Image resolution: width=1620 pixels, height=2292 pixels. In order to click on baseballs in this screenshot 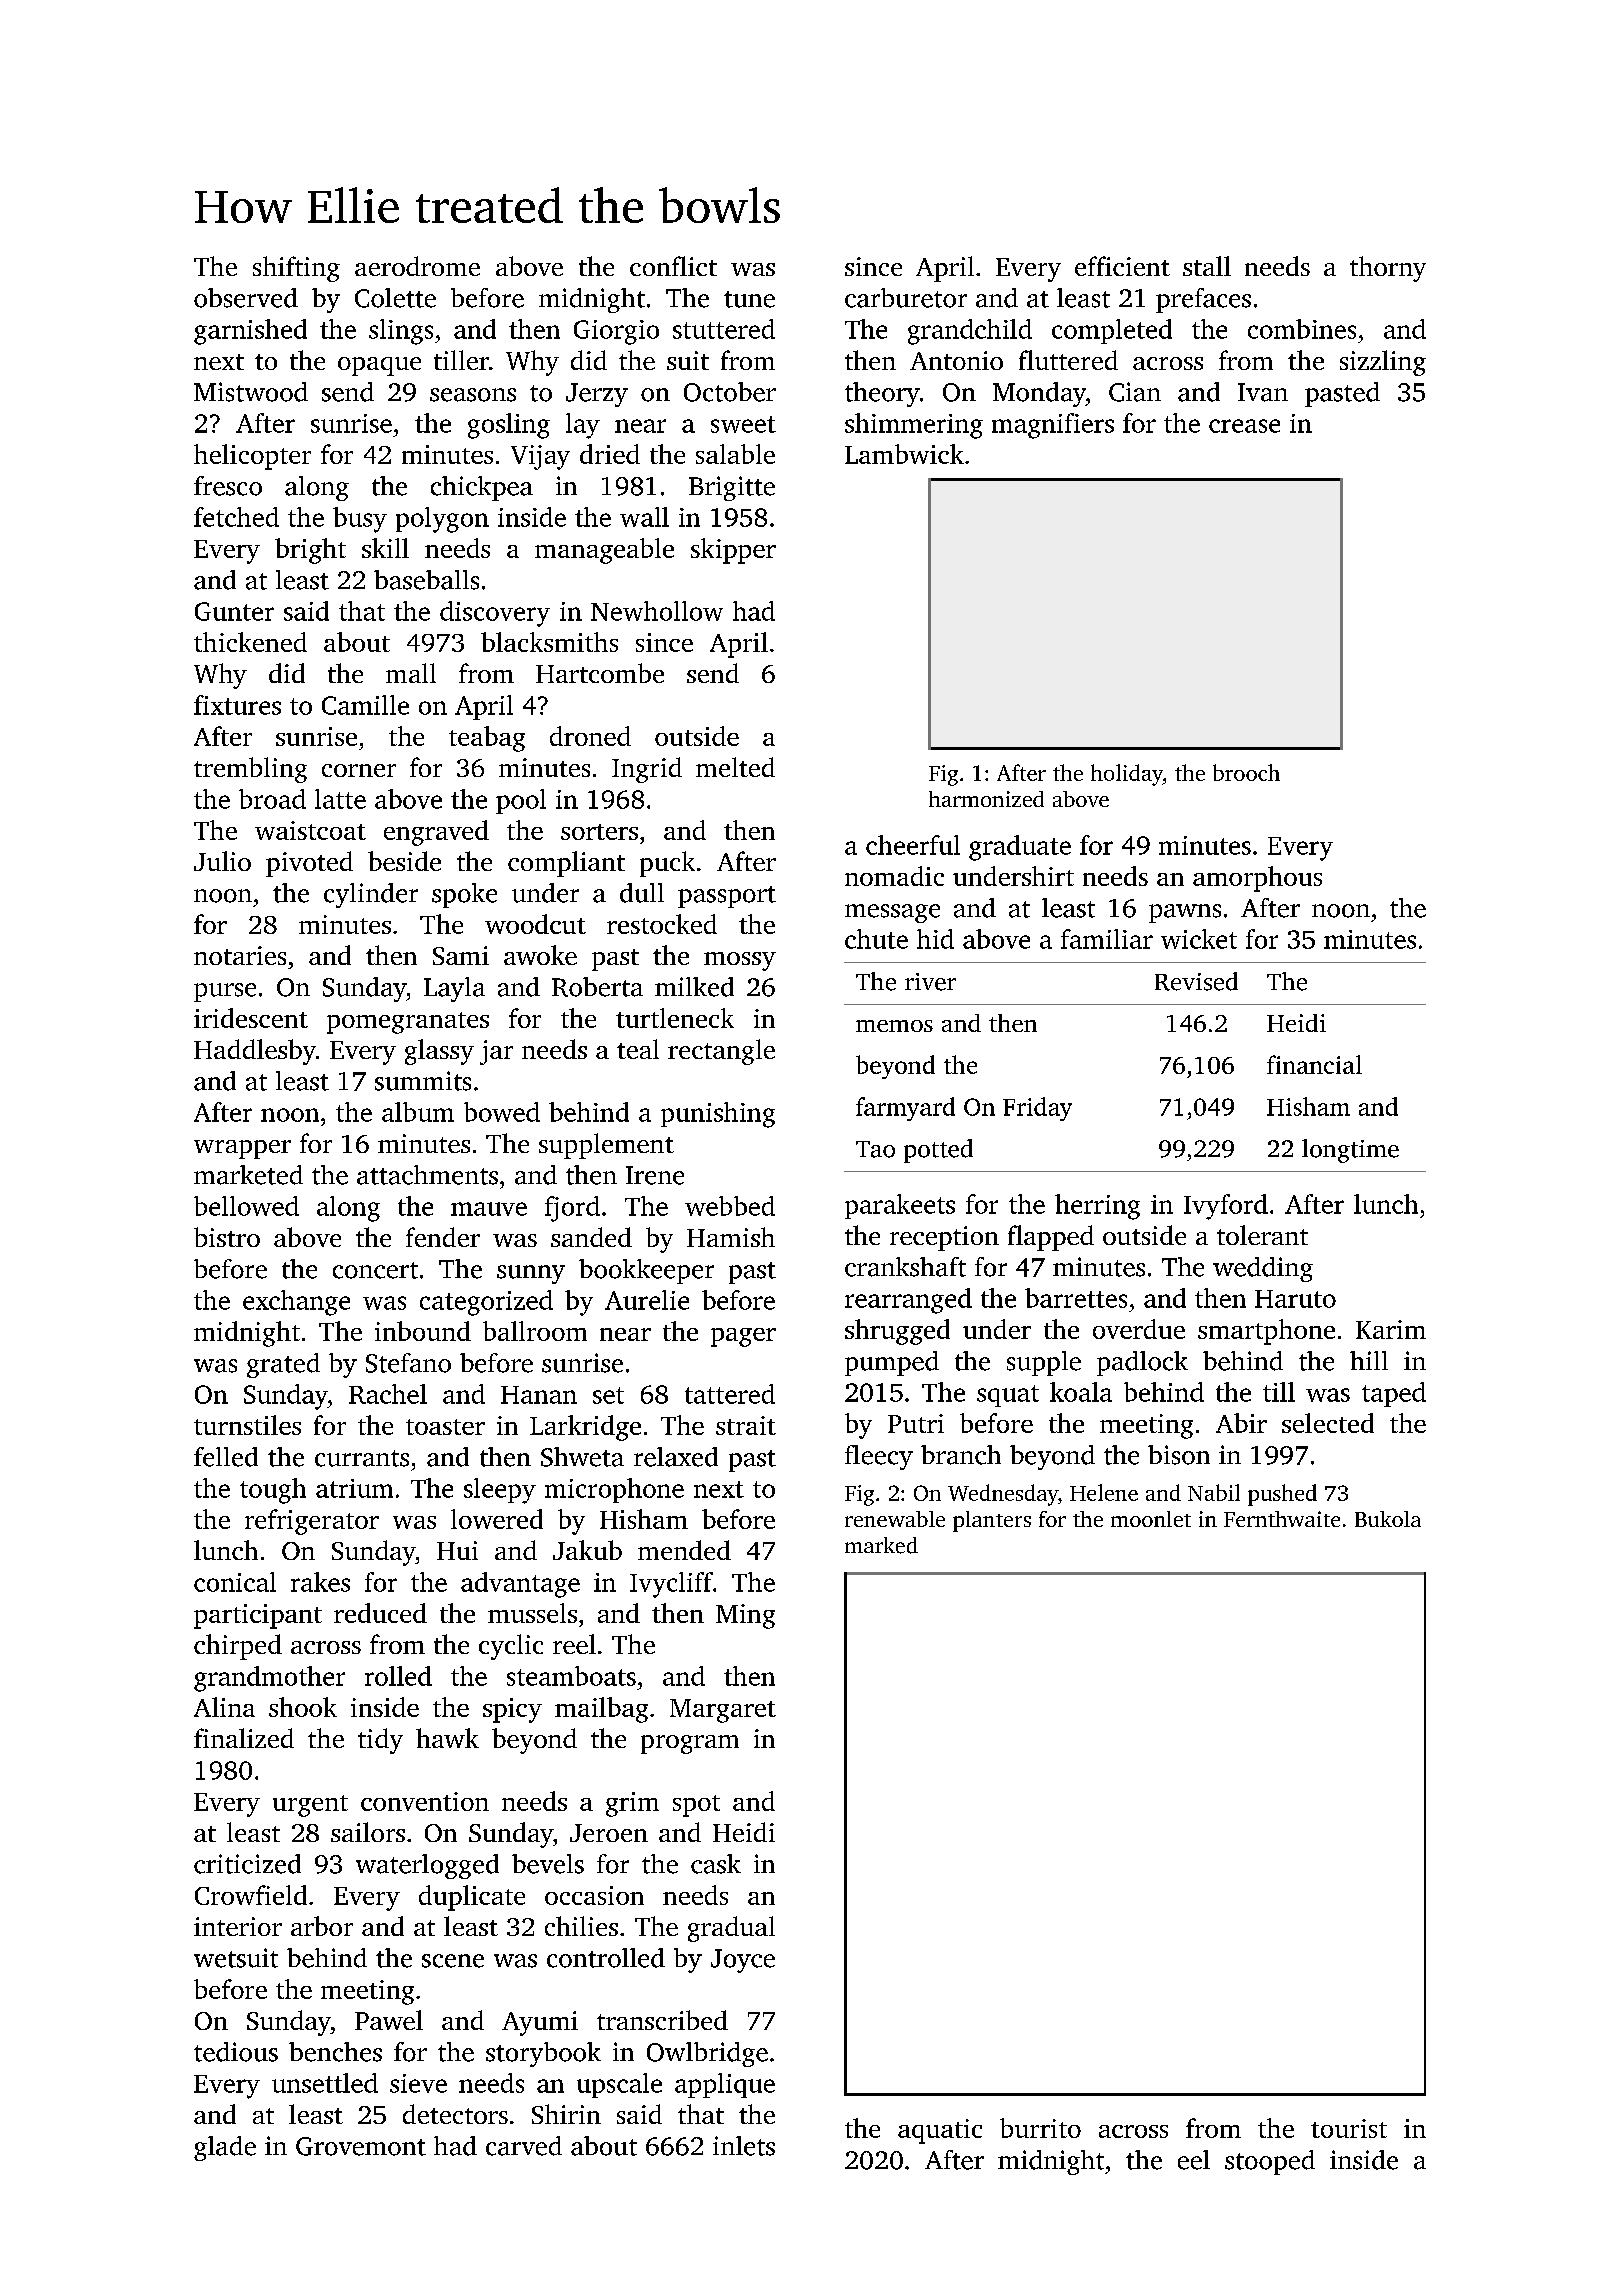, I will do `click(426, 580)`.
